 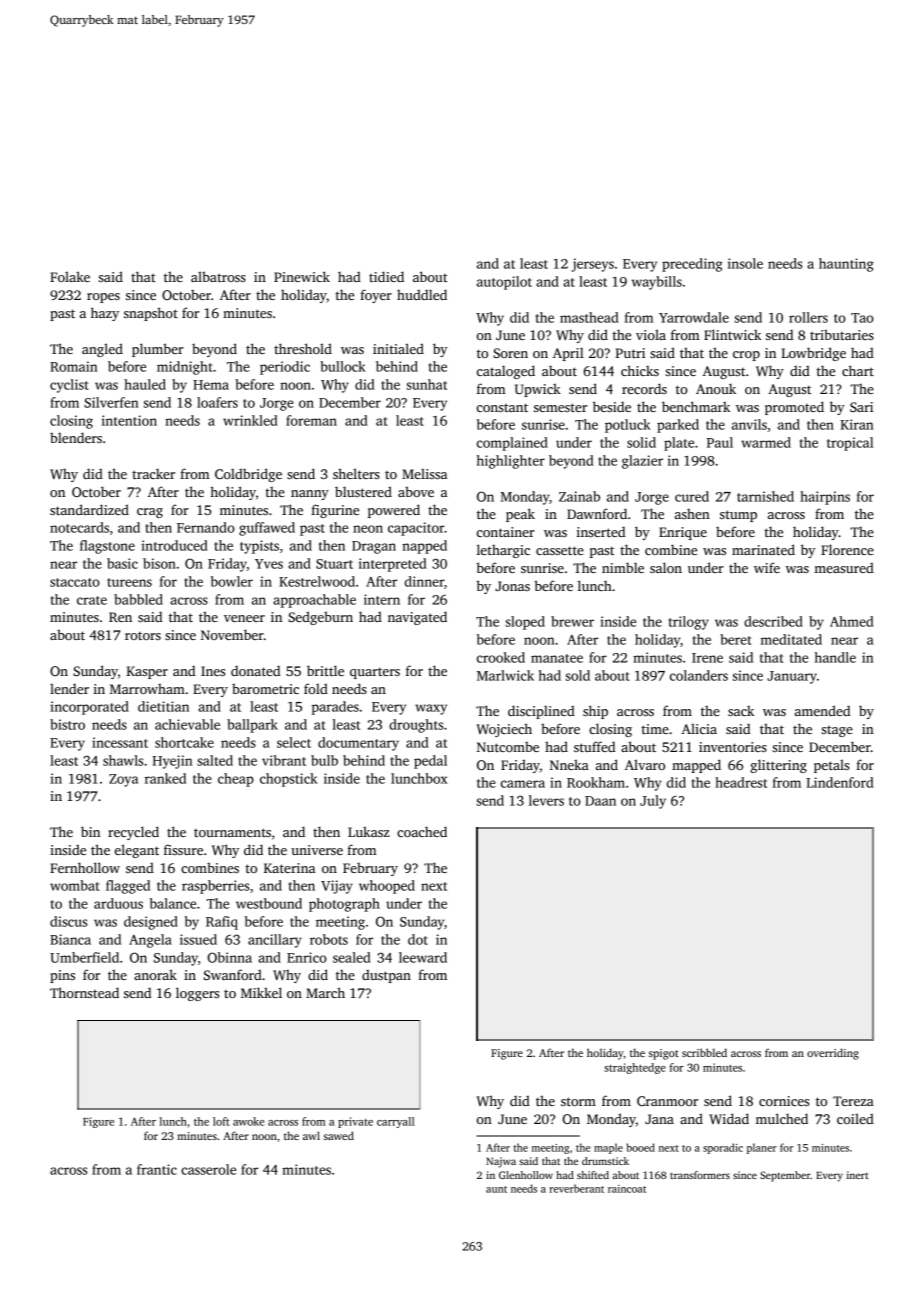 What do you see at coordinates (208, 1169) in the image?
I see `casserole` at bounding box center [208, 1169].
